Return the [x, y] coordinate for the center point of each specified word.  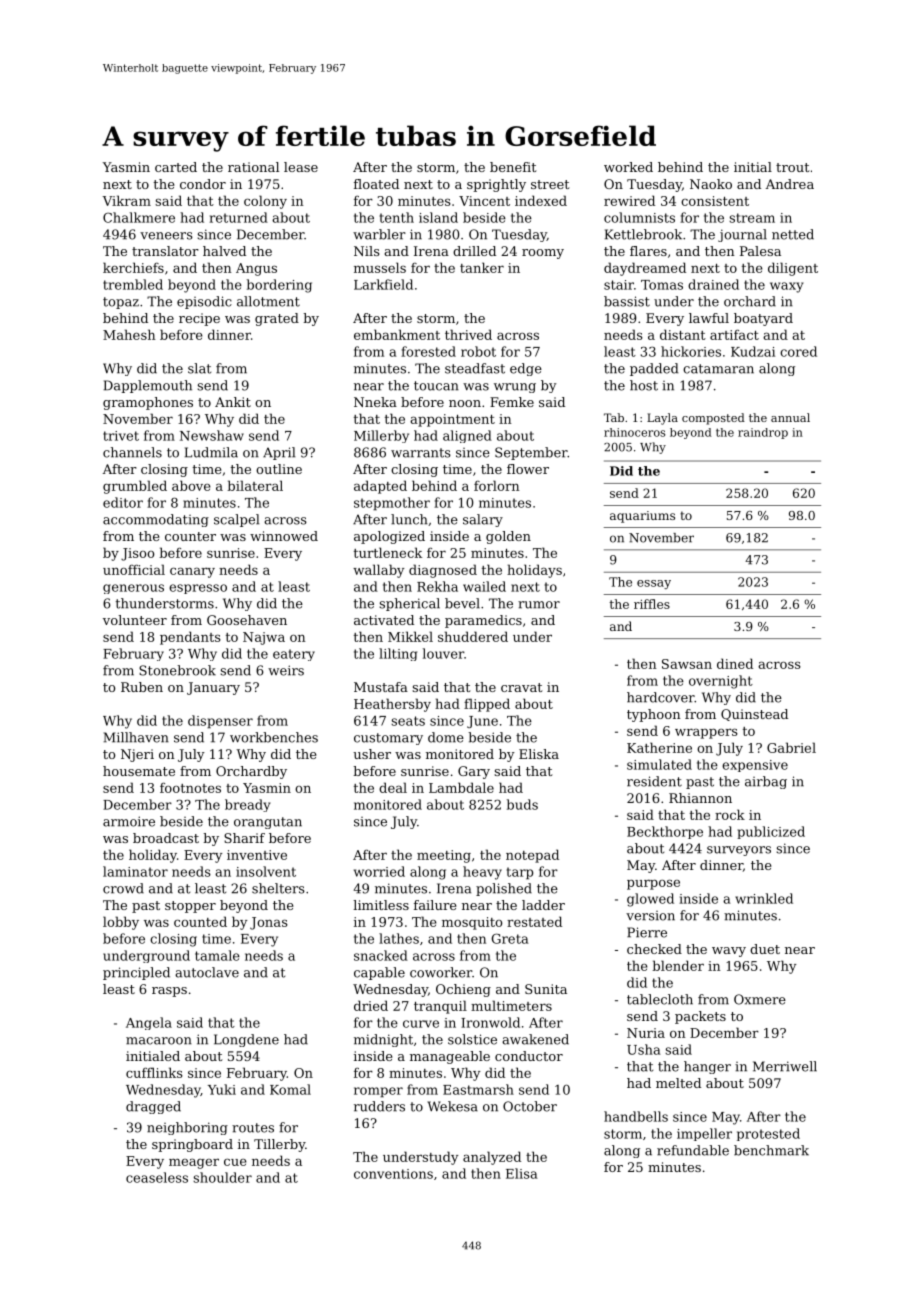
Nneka [375, 402]
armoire [129, 821]
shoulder [222, 1177]
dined [735, 663]
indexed [541, 200]
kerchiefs [133, 267]
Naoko [711, 184]
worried [379, 871]
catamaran [718, 369]
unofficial [134, 569]
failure [435, 905]
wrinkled [764, 898]
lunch [409, 519]
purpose [653, 884]
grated [277, 319]
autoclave [207, 972]
